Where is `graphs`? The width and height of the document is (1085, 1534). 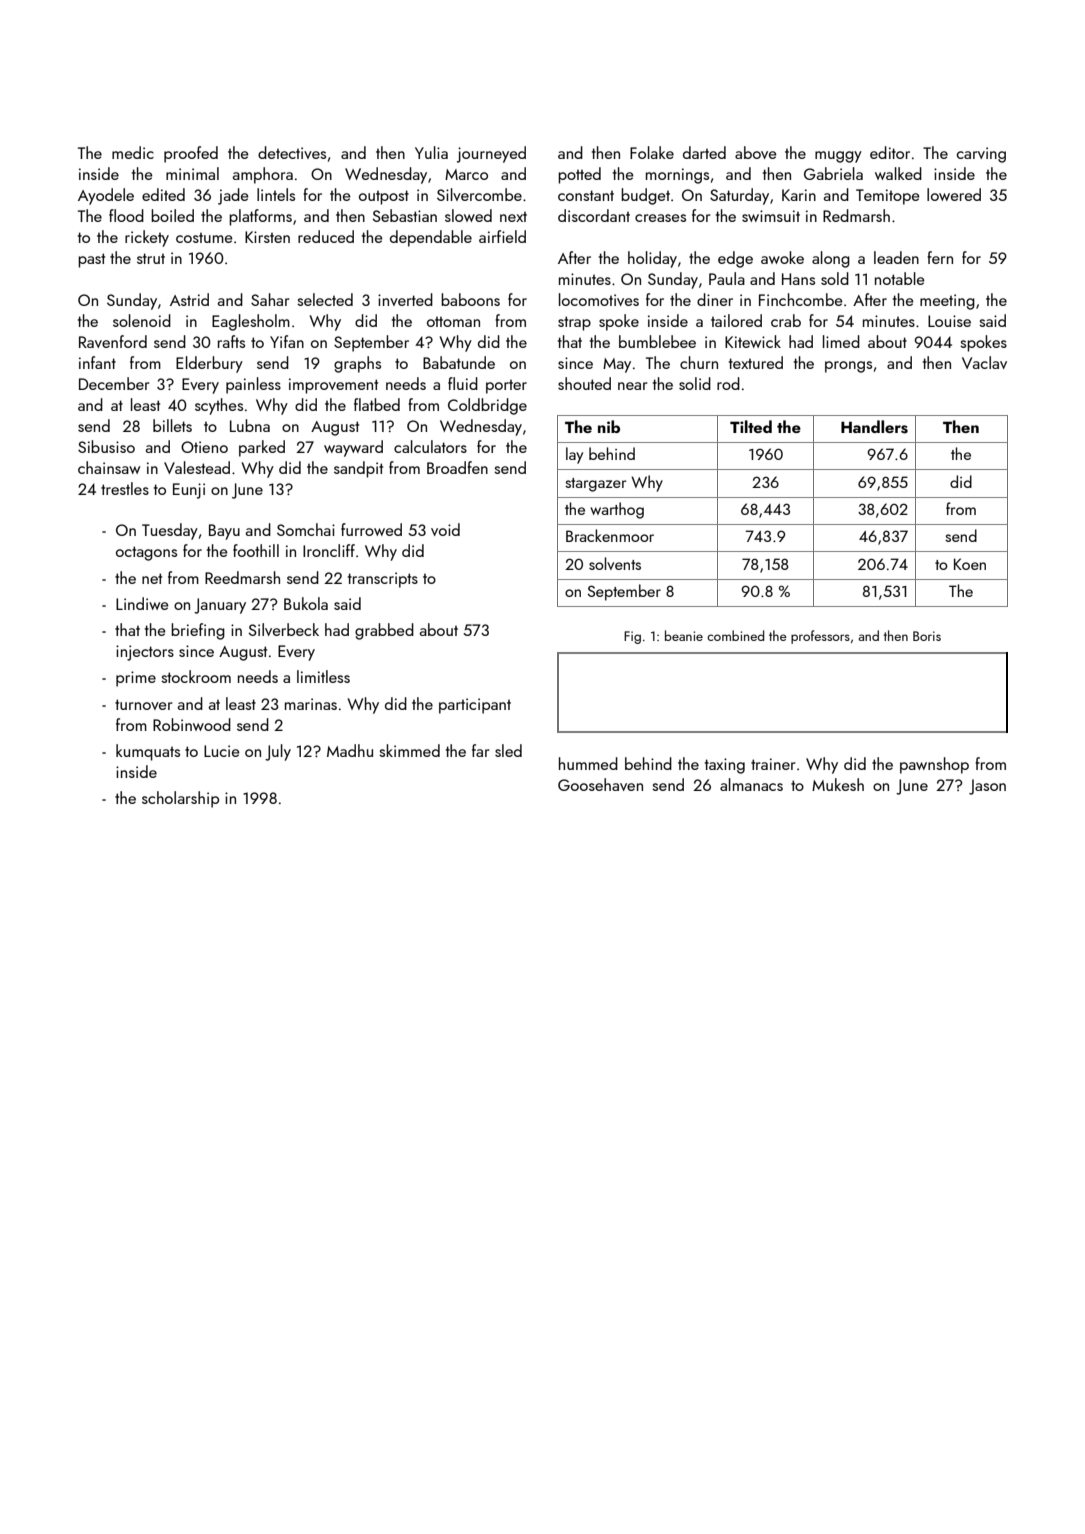
graphs is located at coordinates (357, 364).
